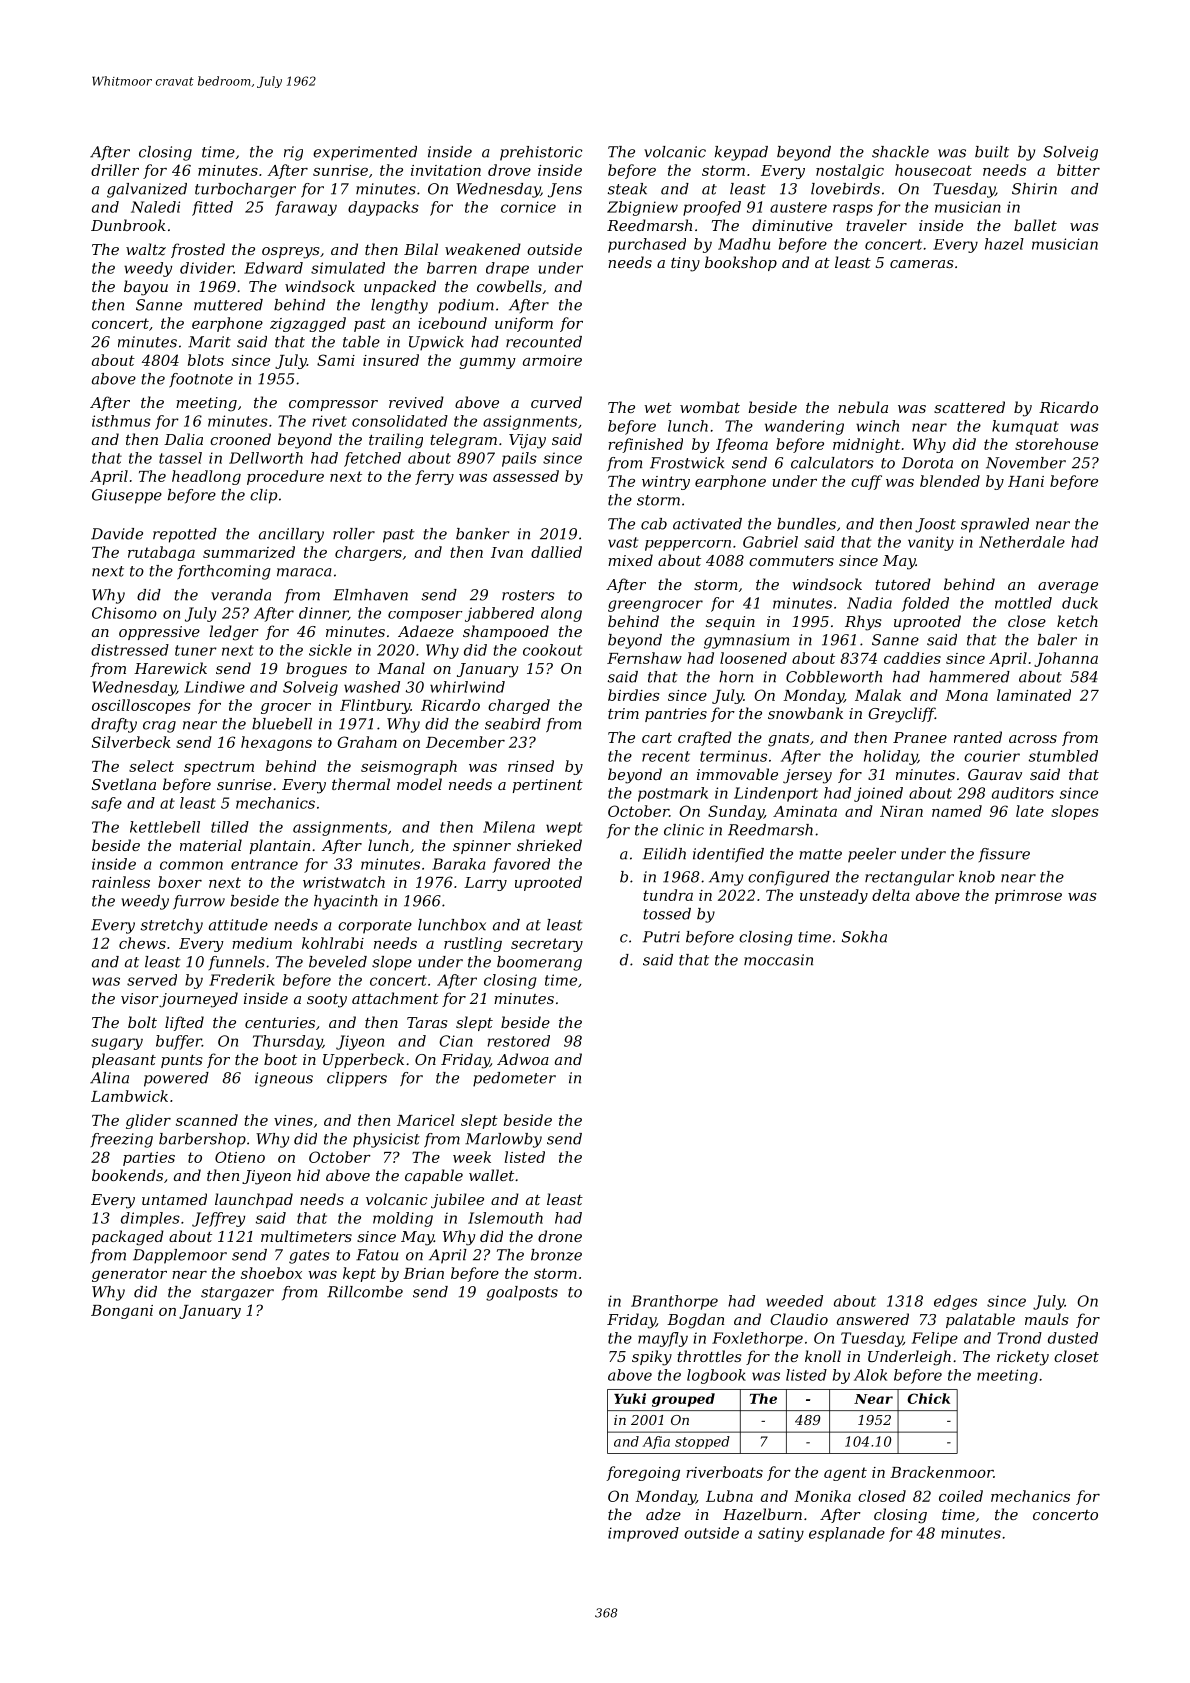 The width and height of the document is (1190, 1683). What do you see at coordinates (663, 1514) in the document?
I see `adze` at bounding box center [663, 1514].
